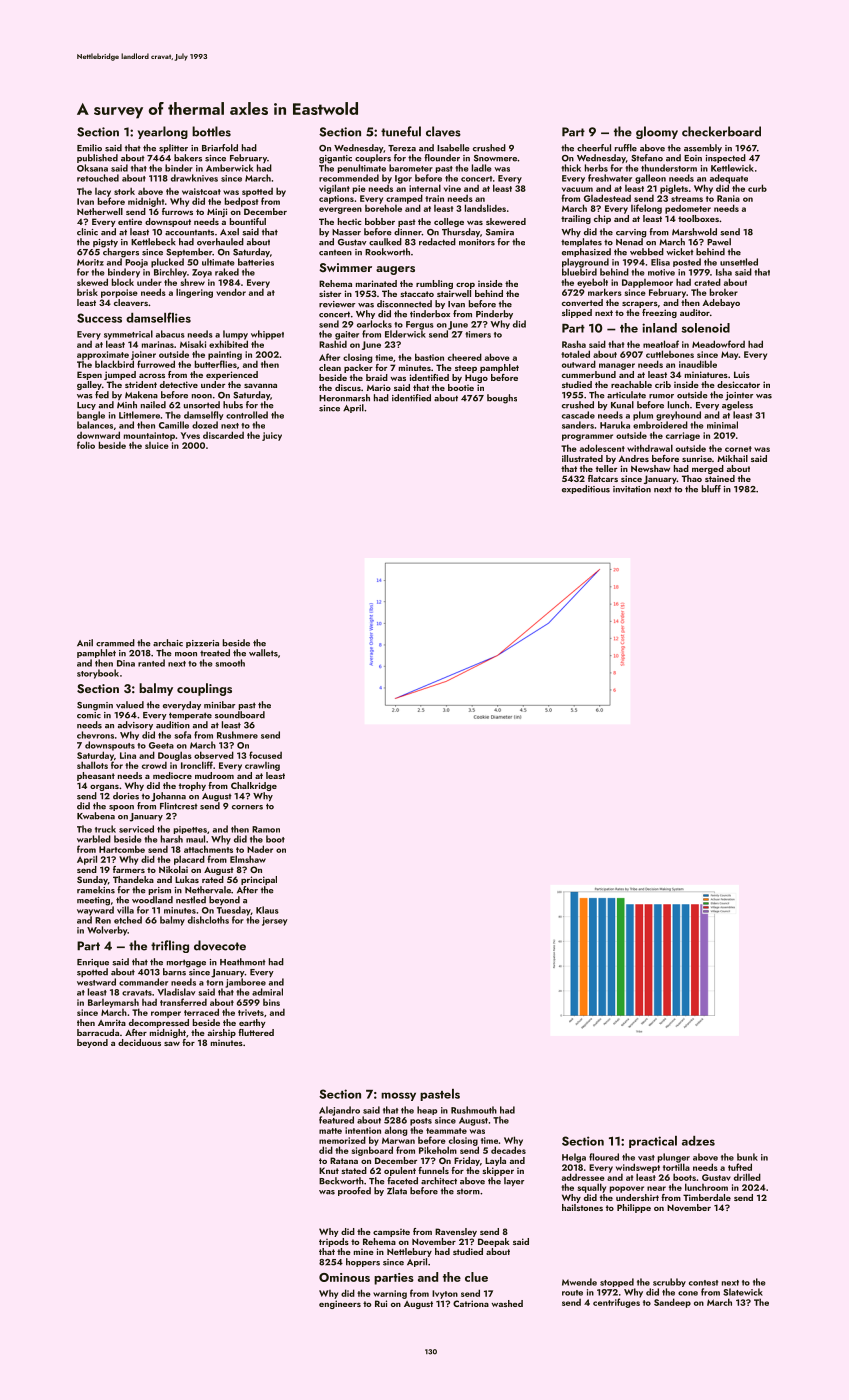 The width and height of the page is (849, 1400). What do you see at coordinates (420, 325) in the page?
I see `Fergus` at bounding box center [420, 325].
